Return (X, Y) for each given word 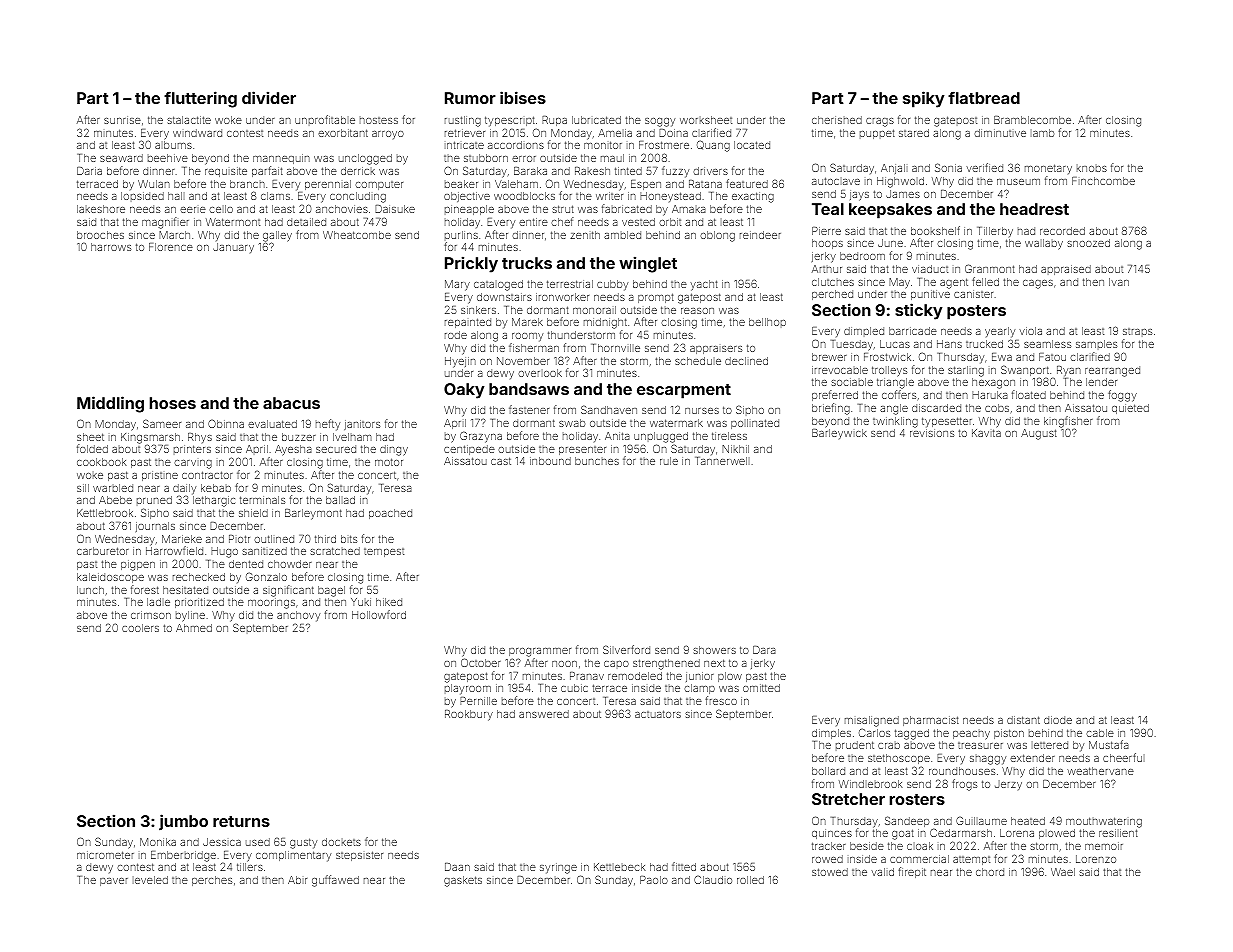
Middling (110, 404)
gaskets (463, 881)
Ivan (1119, 282)
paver (114, 882)
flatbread (984, 97)
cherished (837, 120)
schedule (698, 361)
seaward (121, 158)
